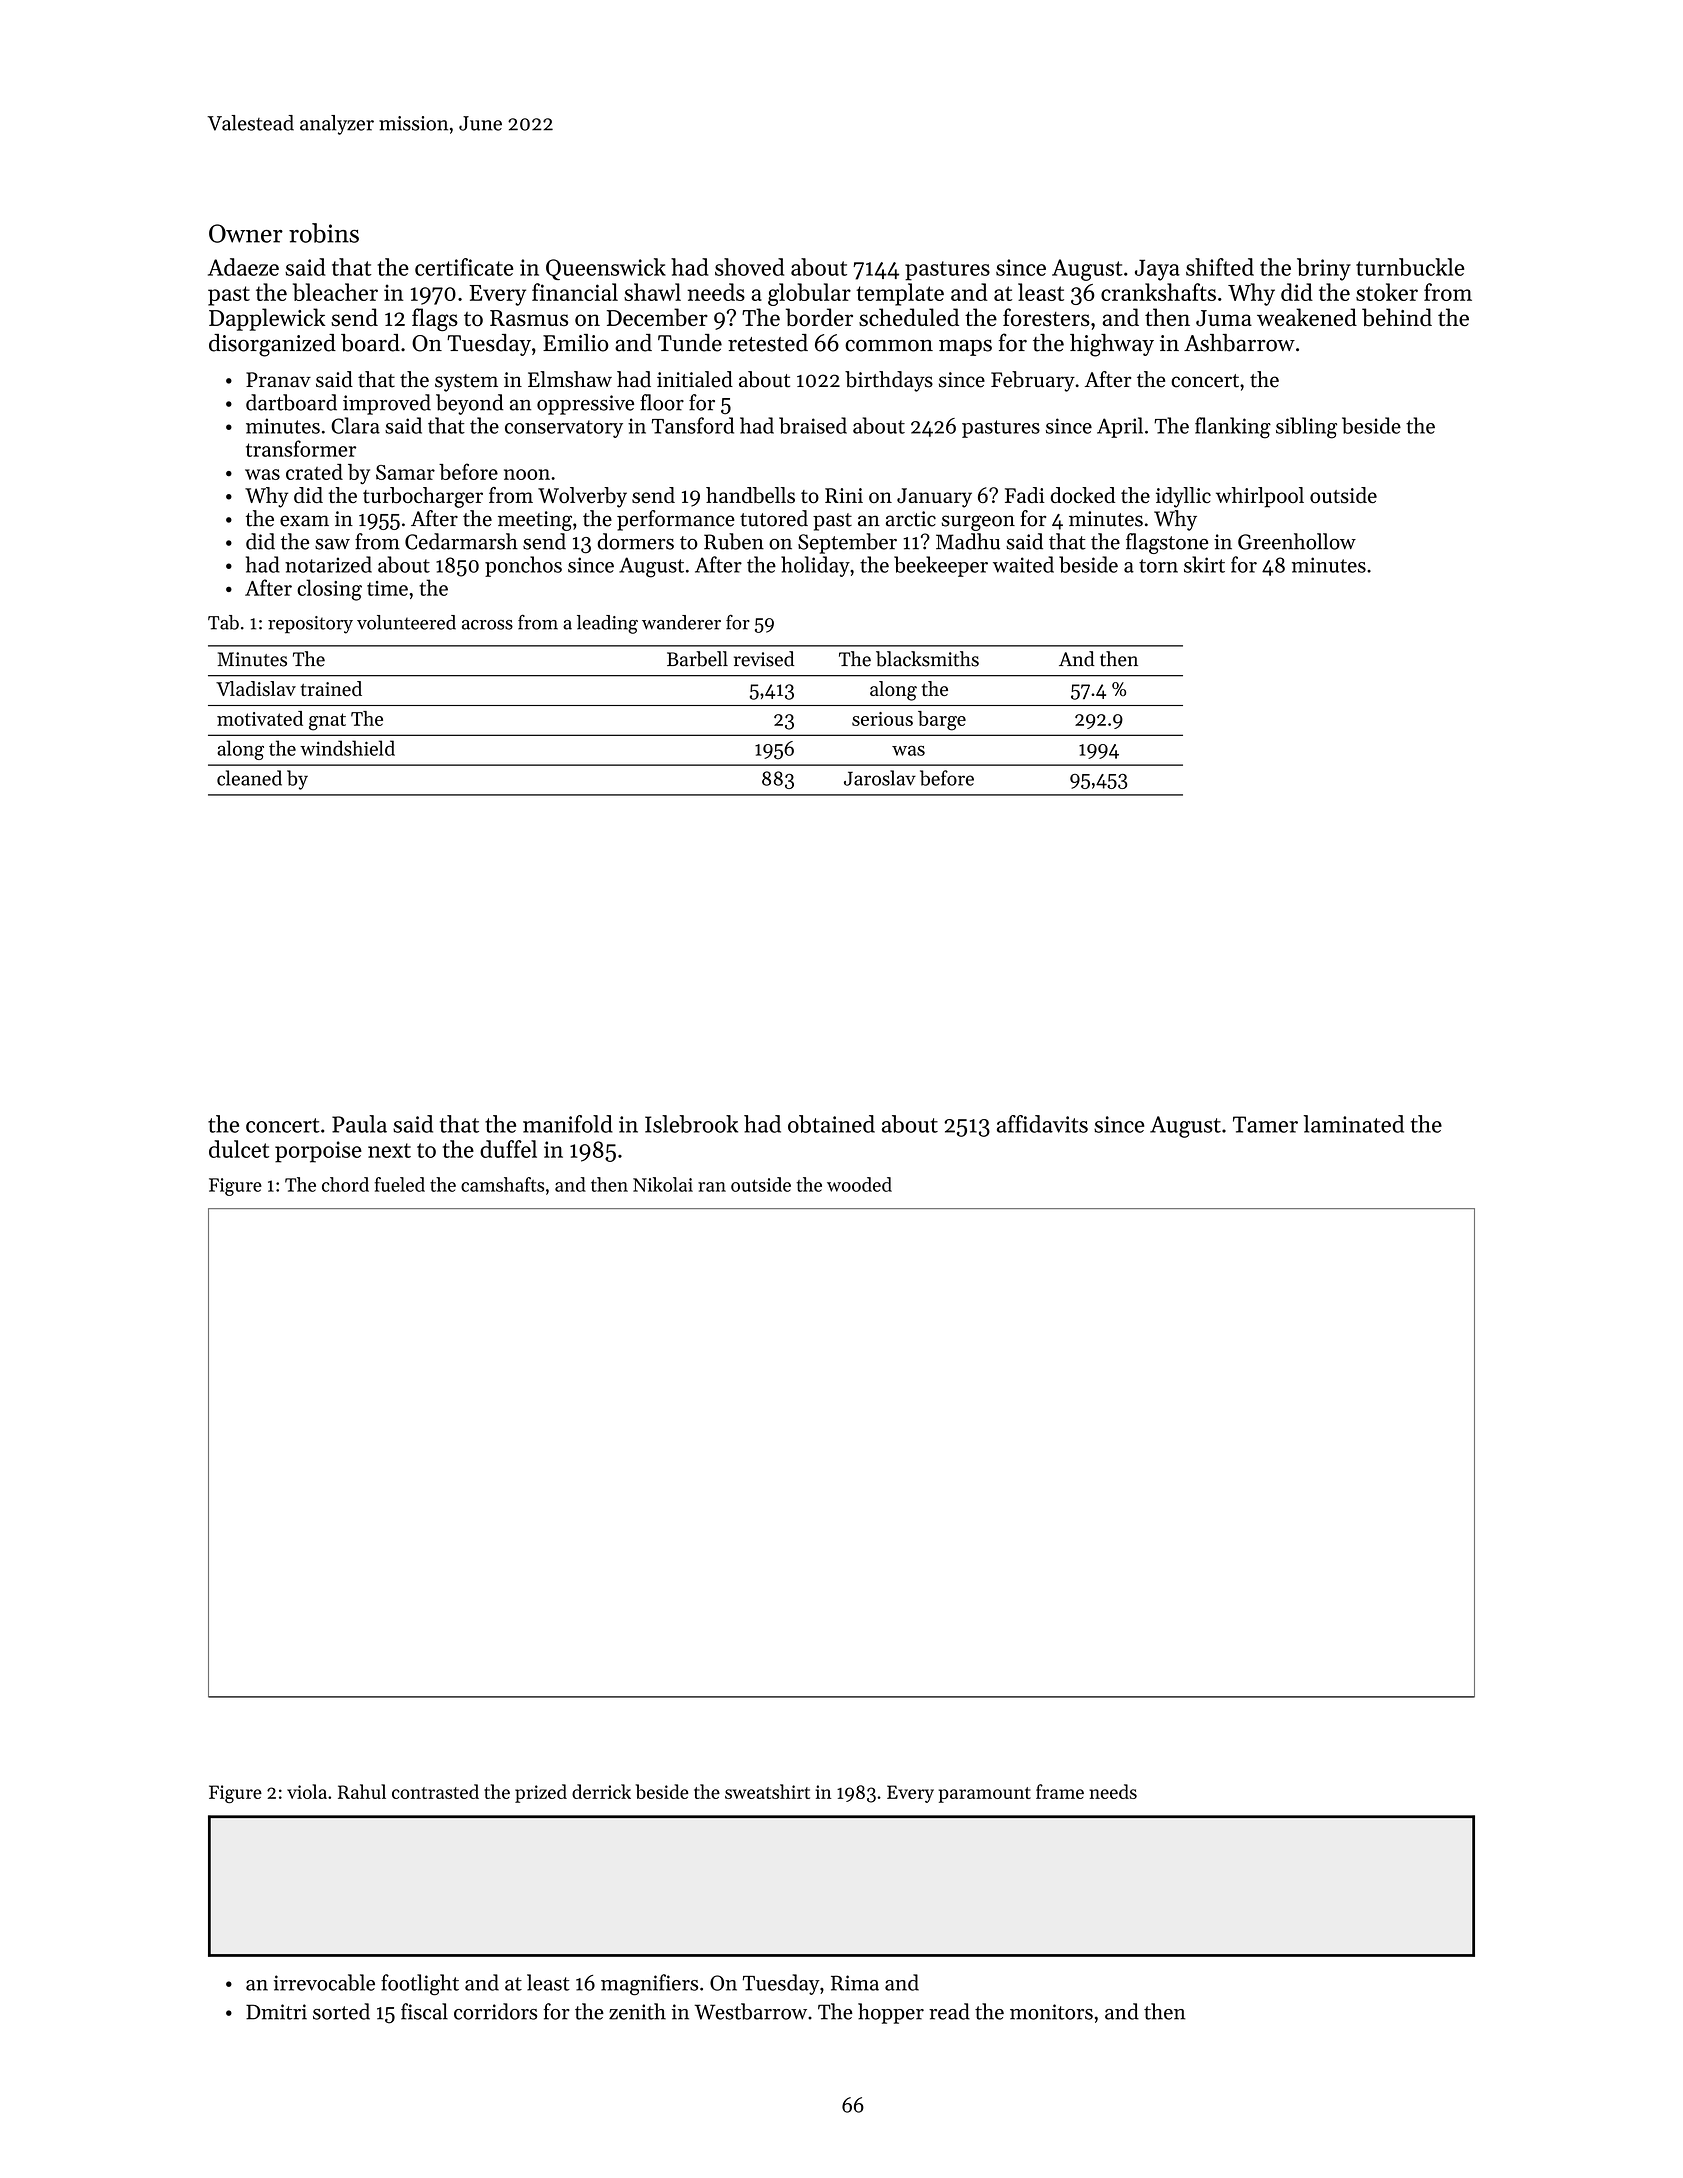 The width and height of the screenshot is (1683, 2178). What do you see at coordinates (934, 498) in the screenshot?
I see `January` at bounding box center [934, 498].
